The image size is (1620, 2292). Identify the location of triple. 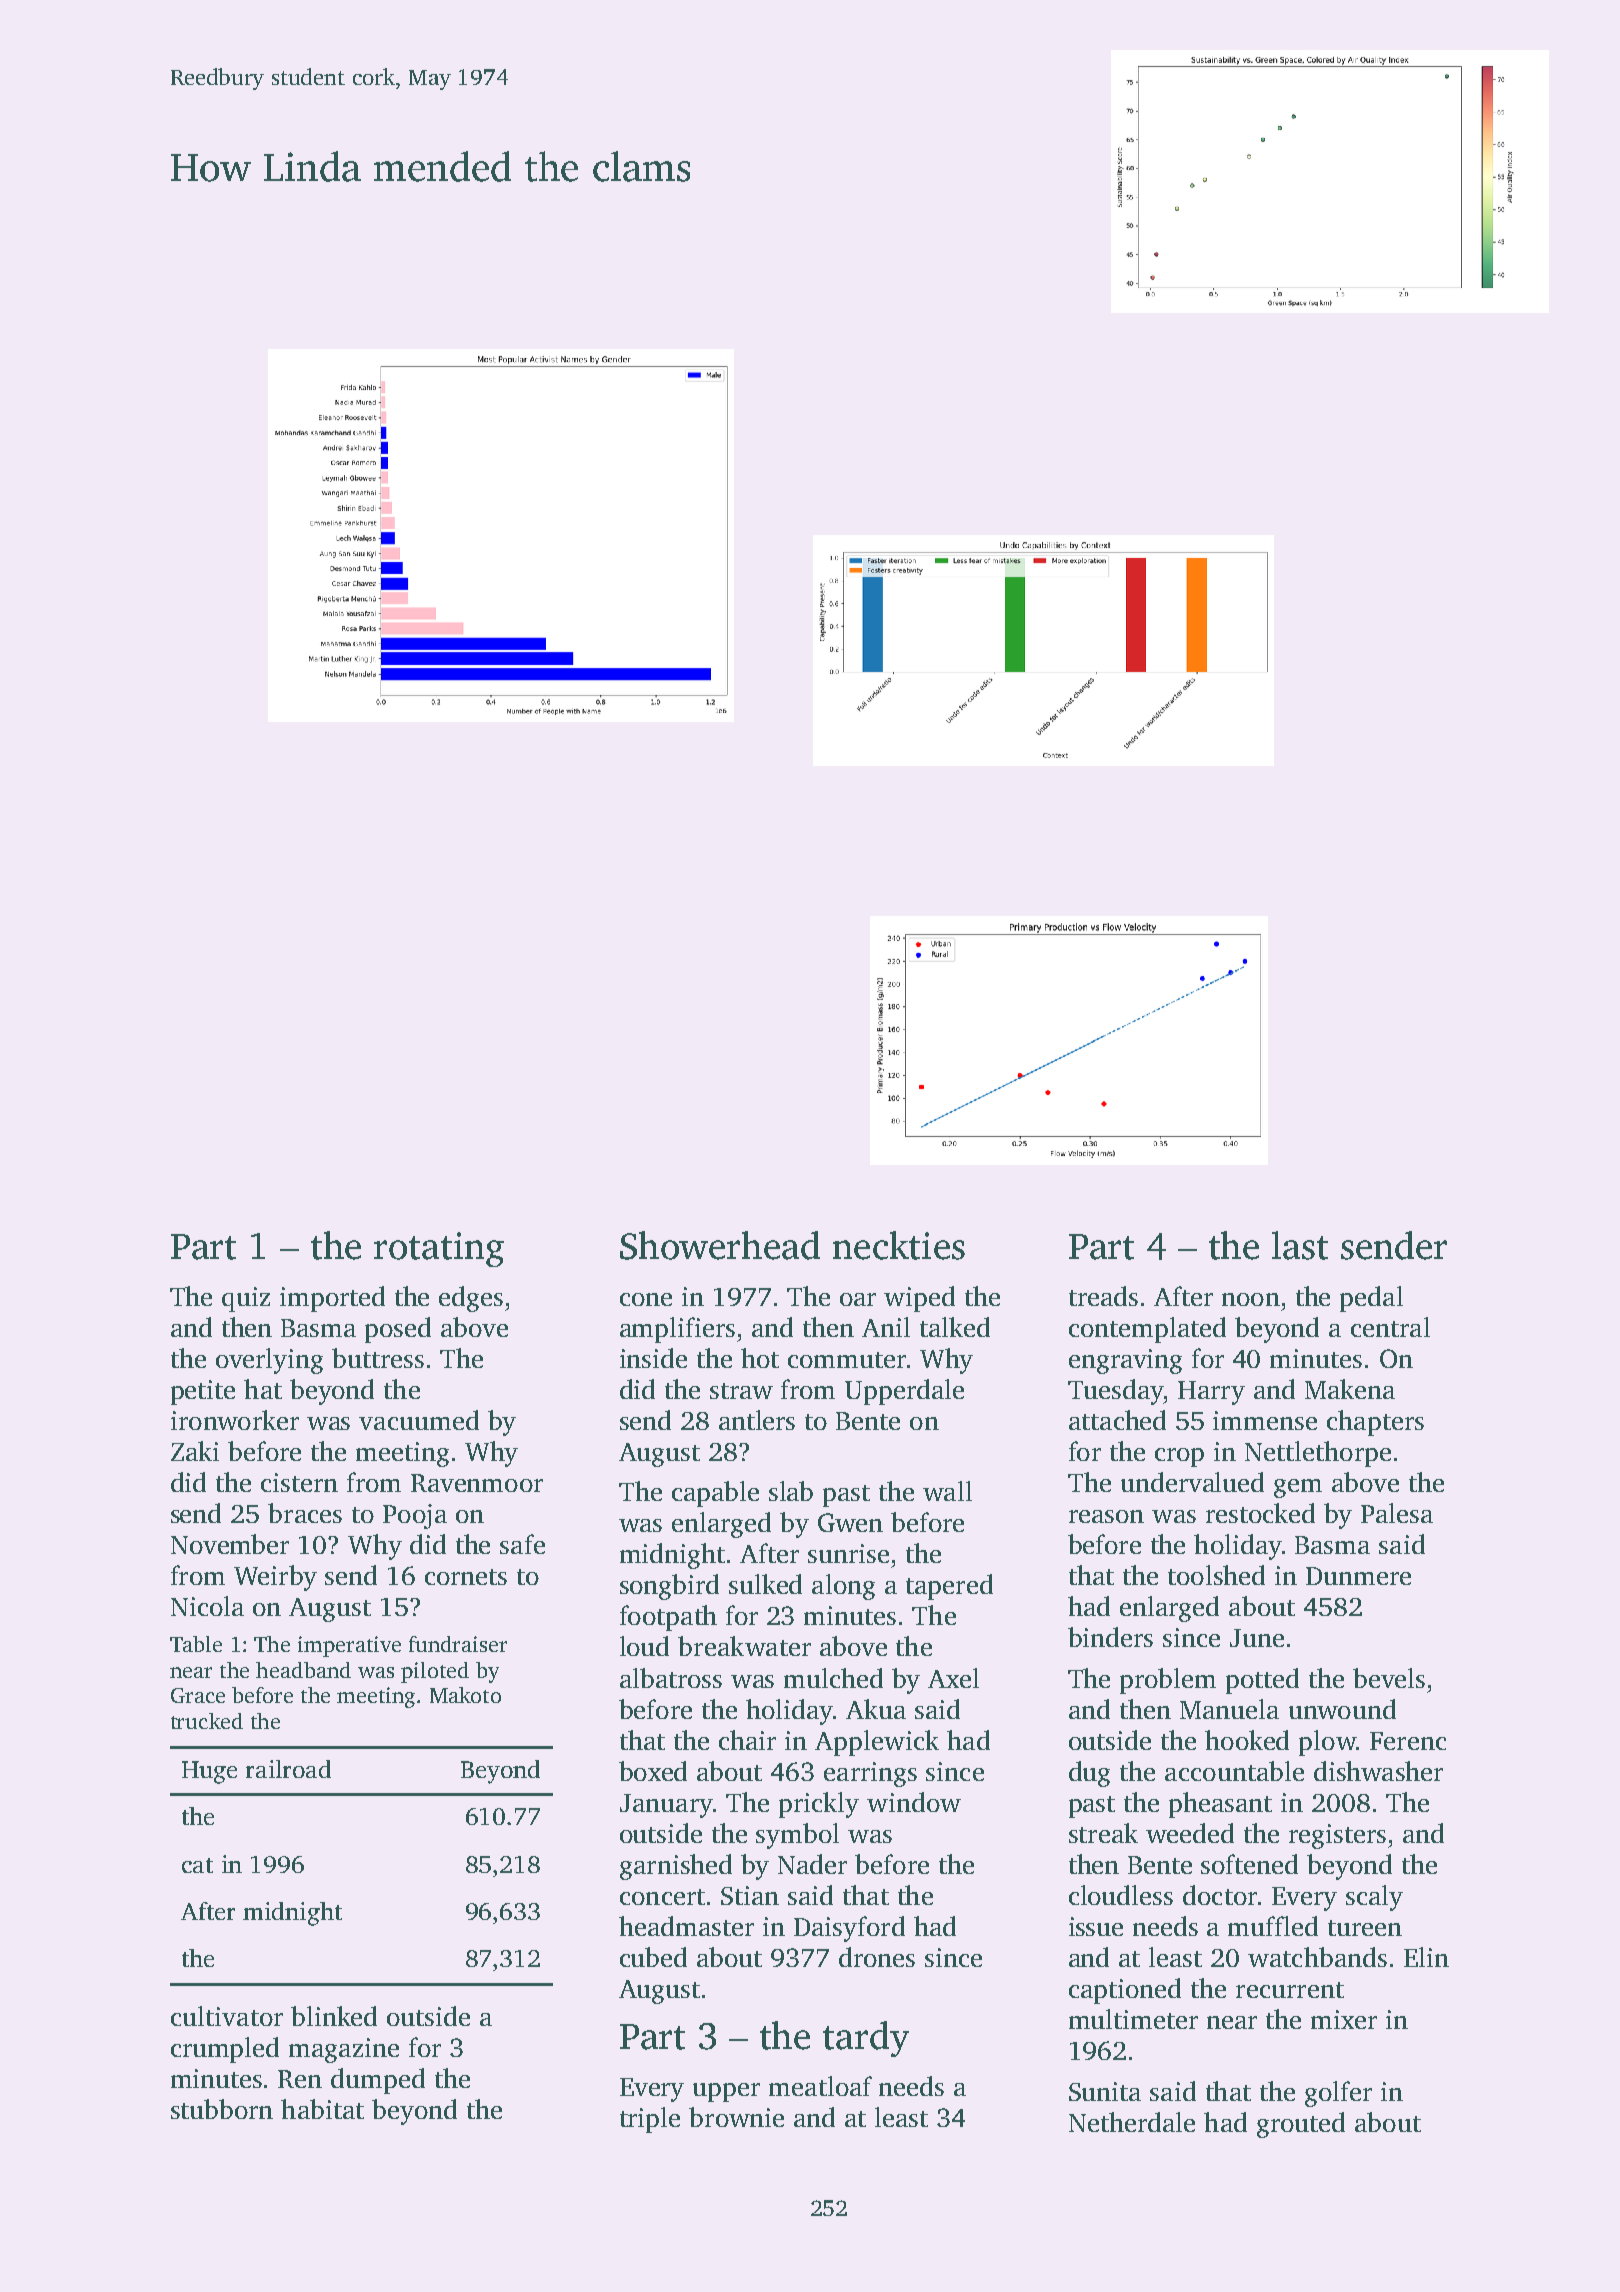
(650, 2120).
